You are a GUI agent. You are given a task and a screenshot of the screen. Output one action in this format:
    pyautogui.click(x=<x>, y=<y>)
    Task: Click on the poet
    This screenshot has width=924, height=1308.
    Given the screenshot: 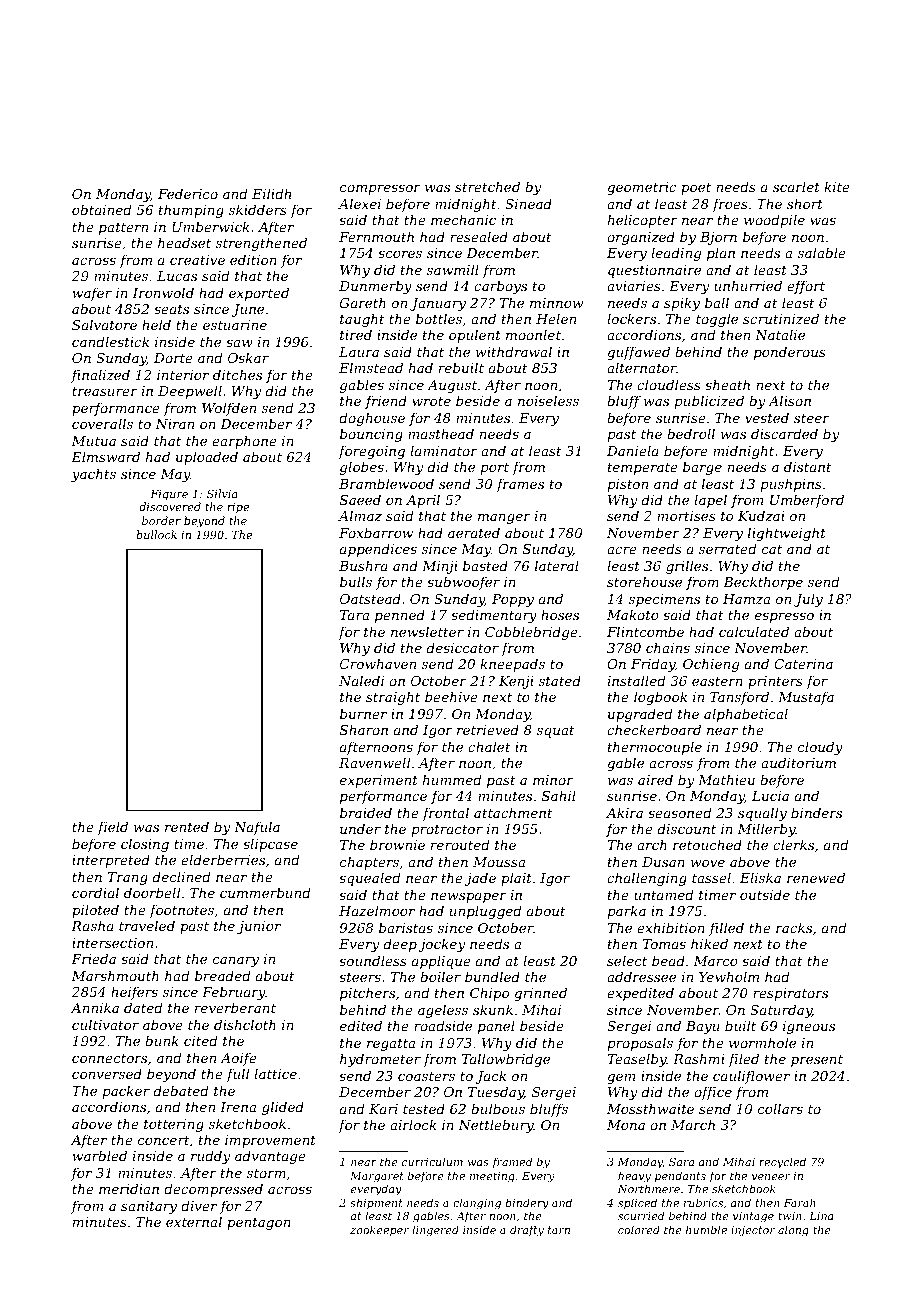 What is the action you would take?
    pyautogui.click(x=696, y=189)
